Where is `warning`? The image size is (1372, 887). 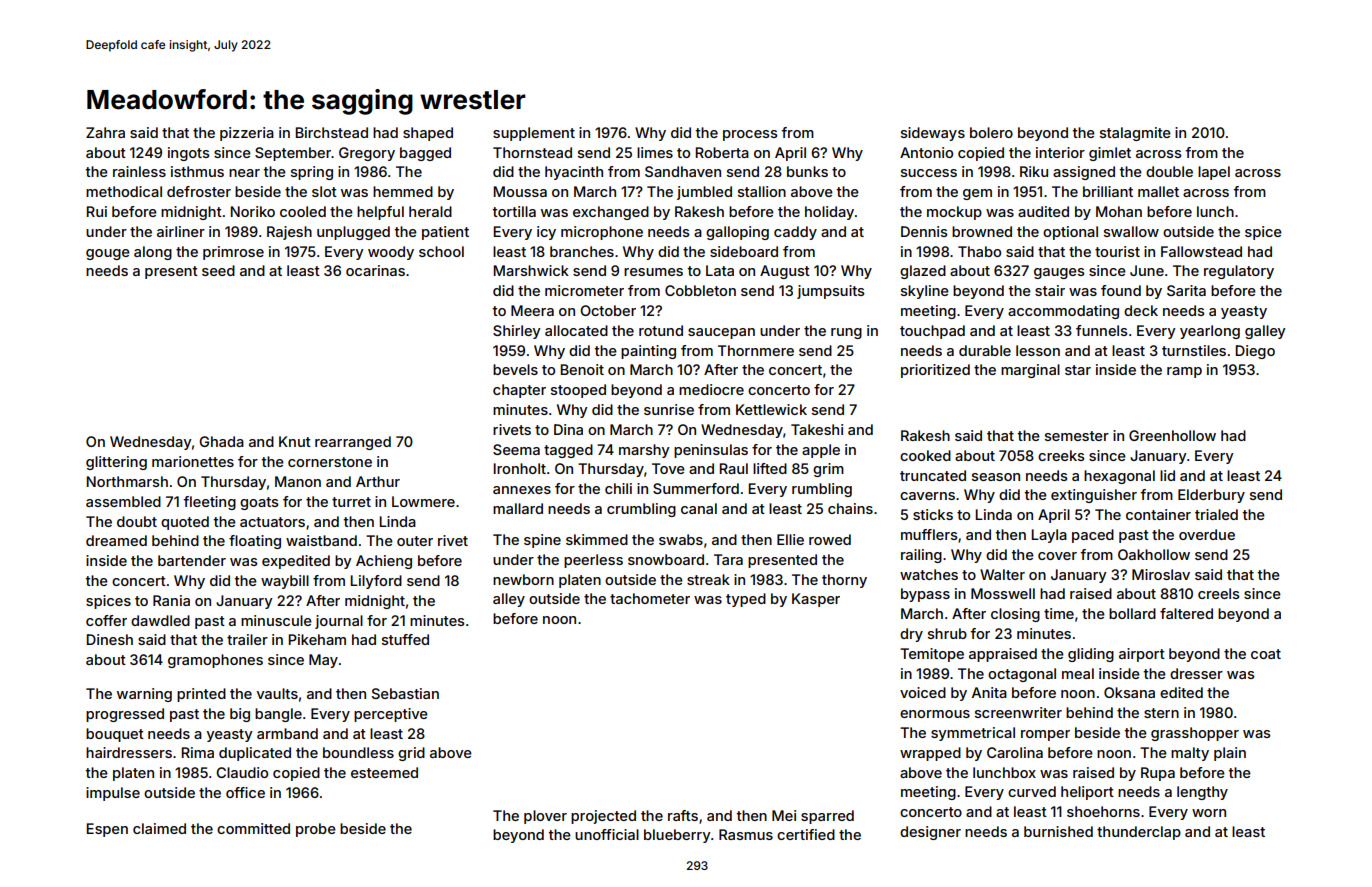
warning is located at coordinates (144, 695).
